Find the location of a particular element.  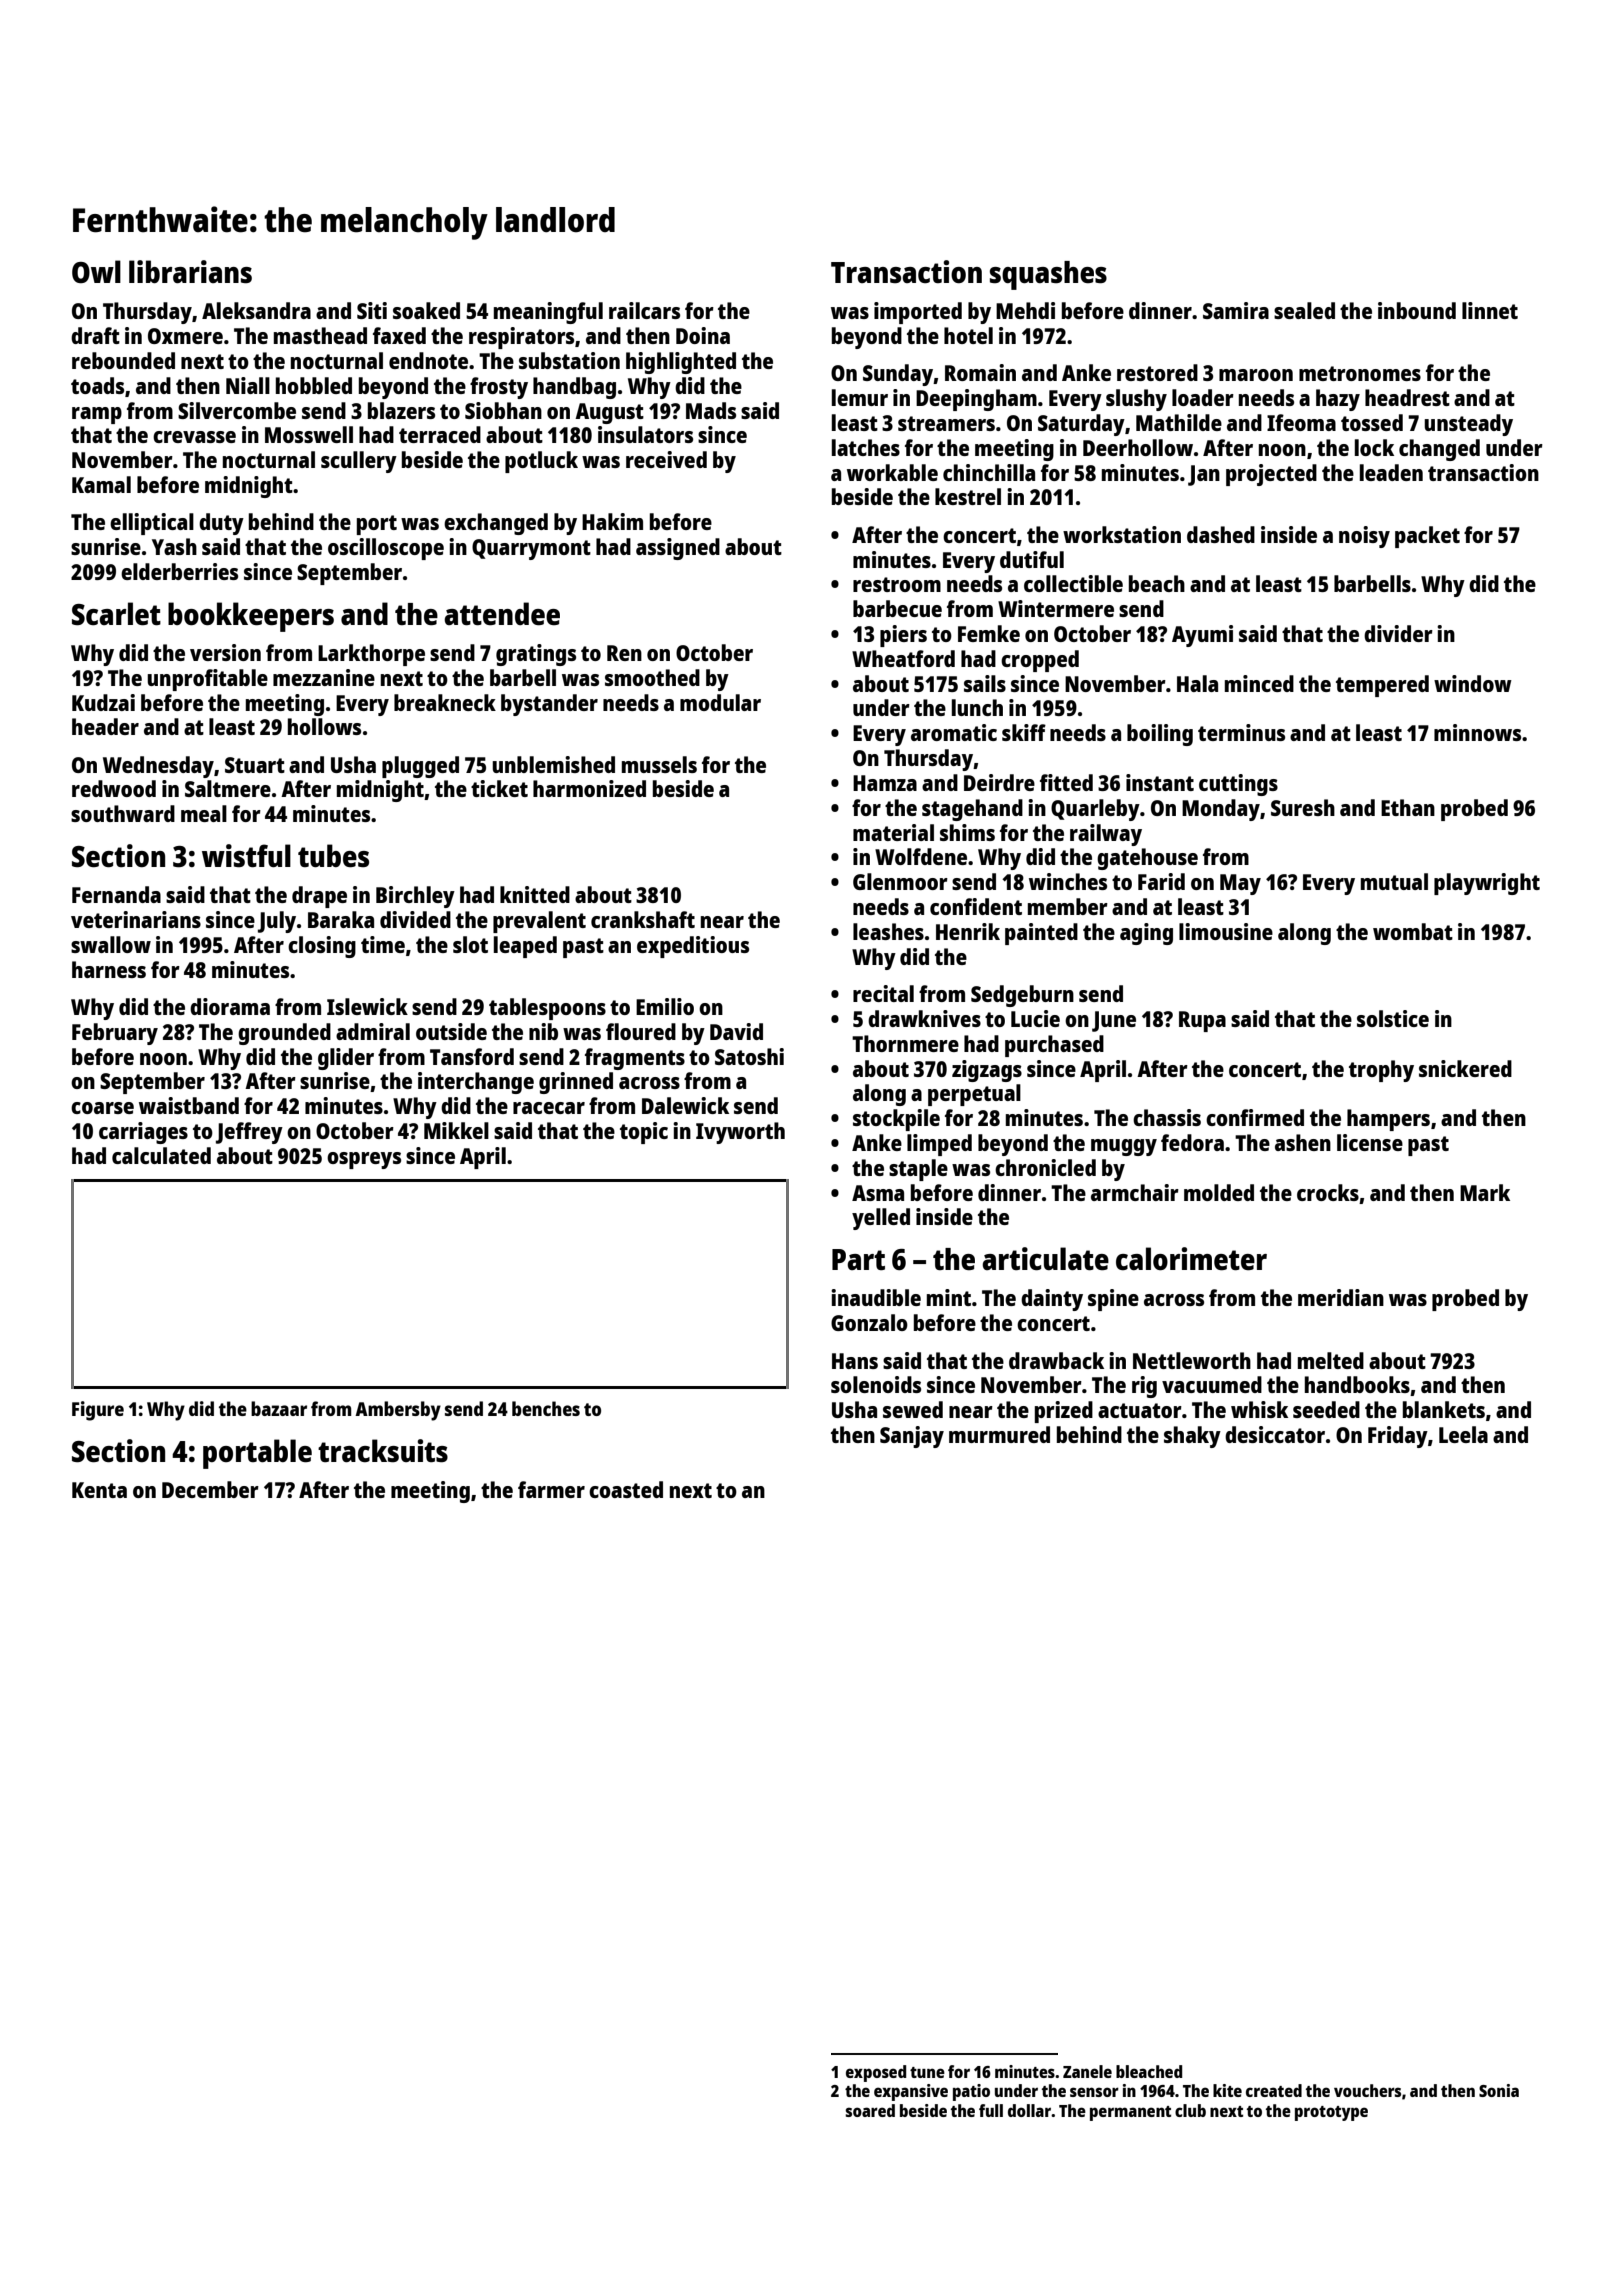

December is located at coordinates (210, 1489).
